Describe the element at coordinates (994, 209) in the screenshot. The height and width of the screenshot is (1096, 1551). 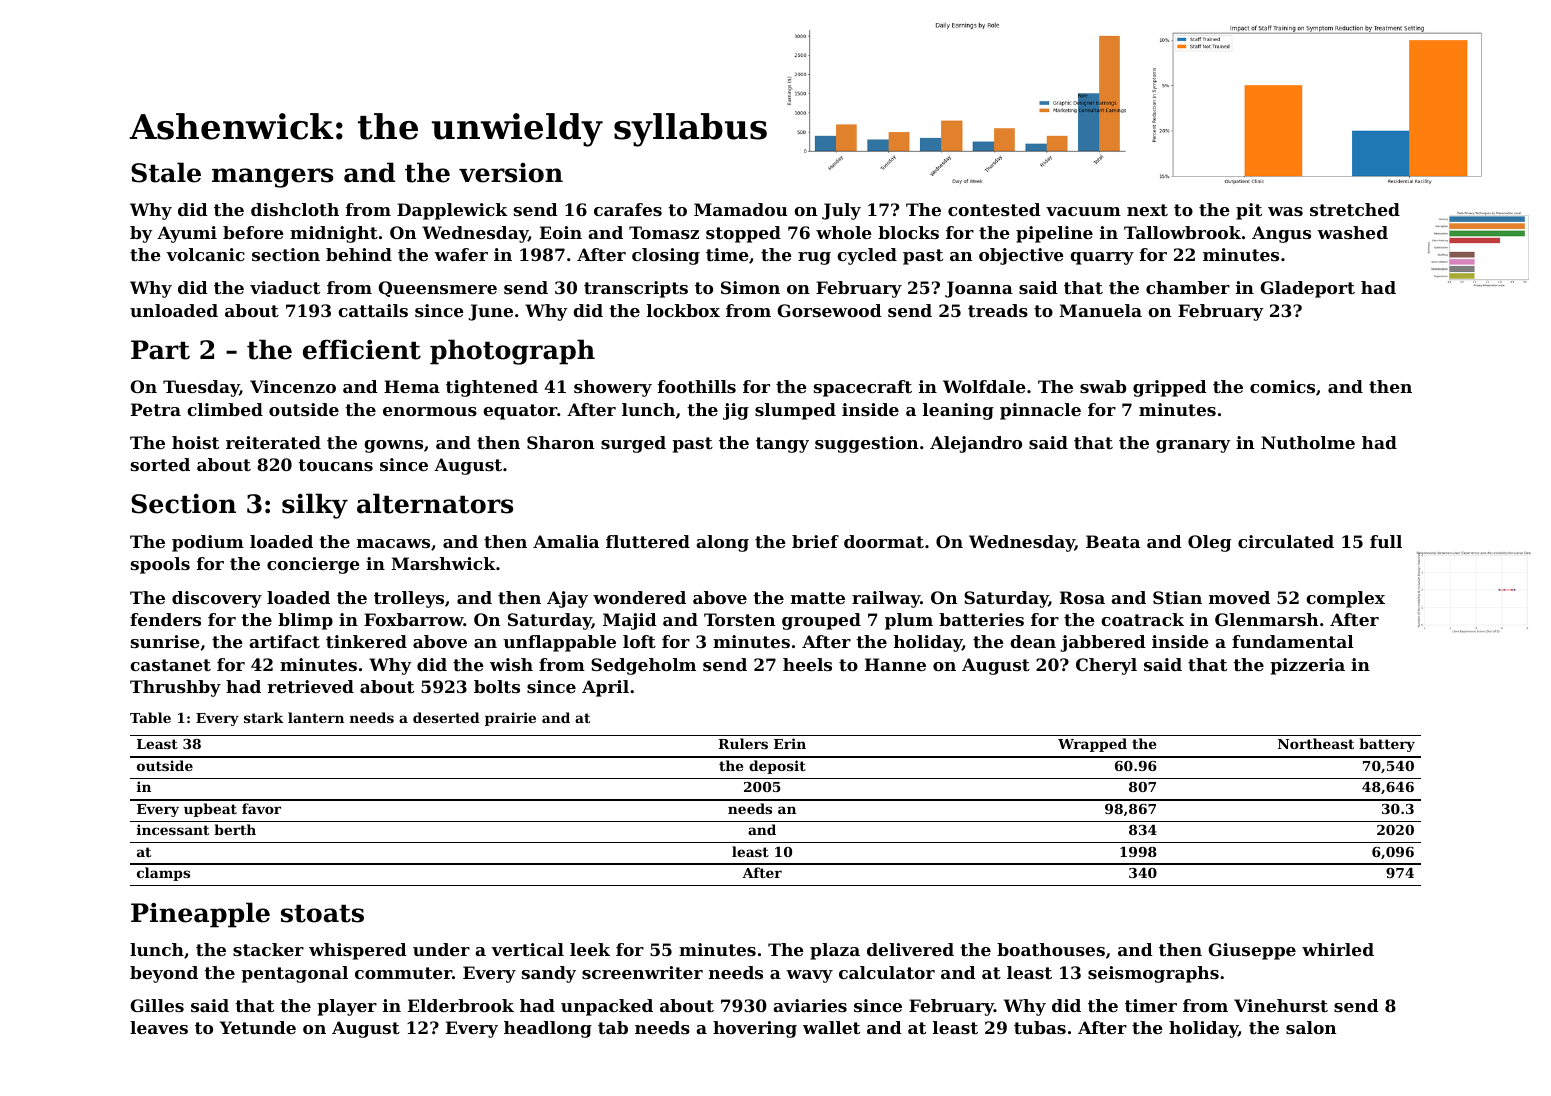
I see `contested` at that location.
